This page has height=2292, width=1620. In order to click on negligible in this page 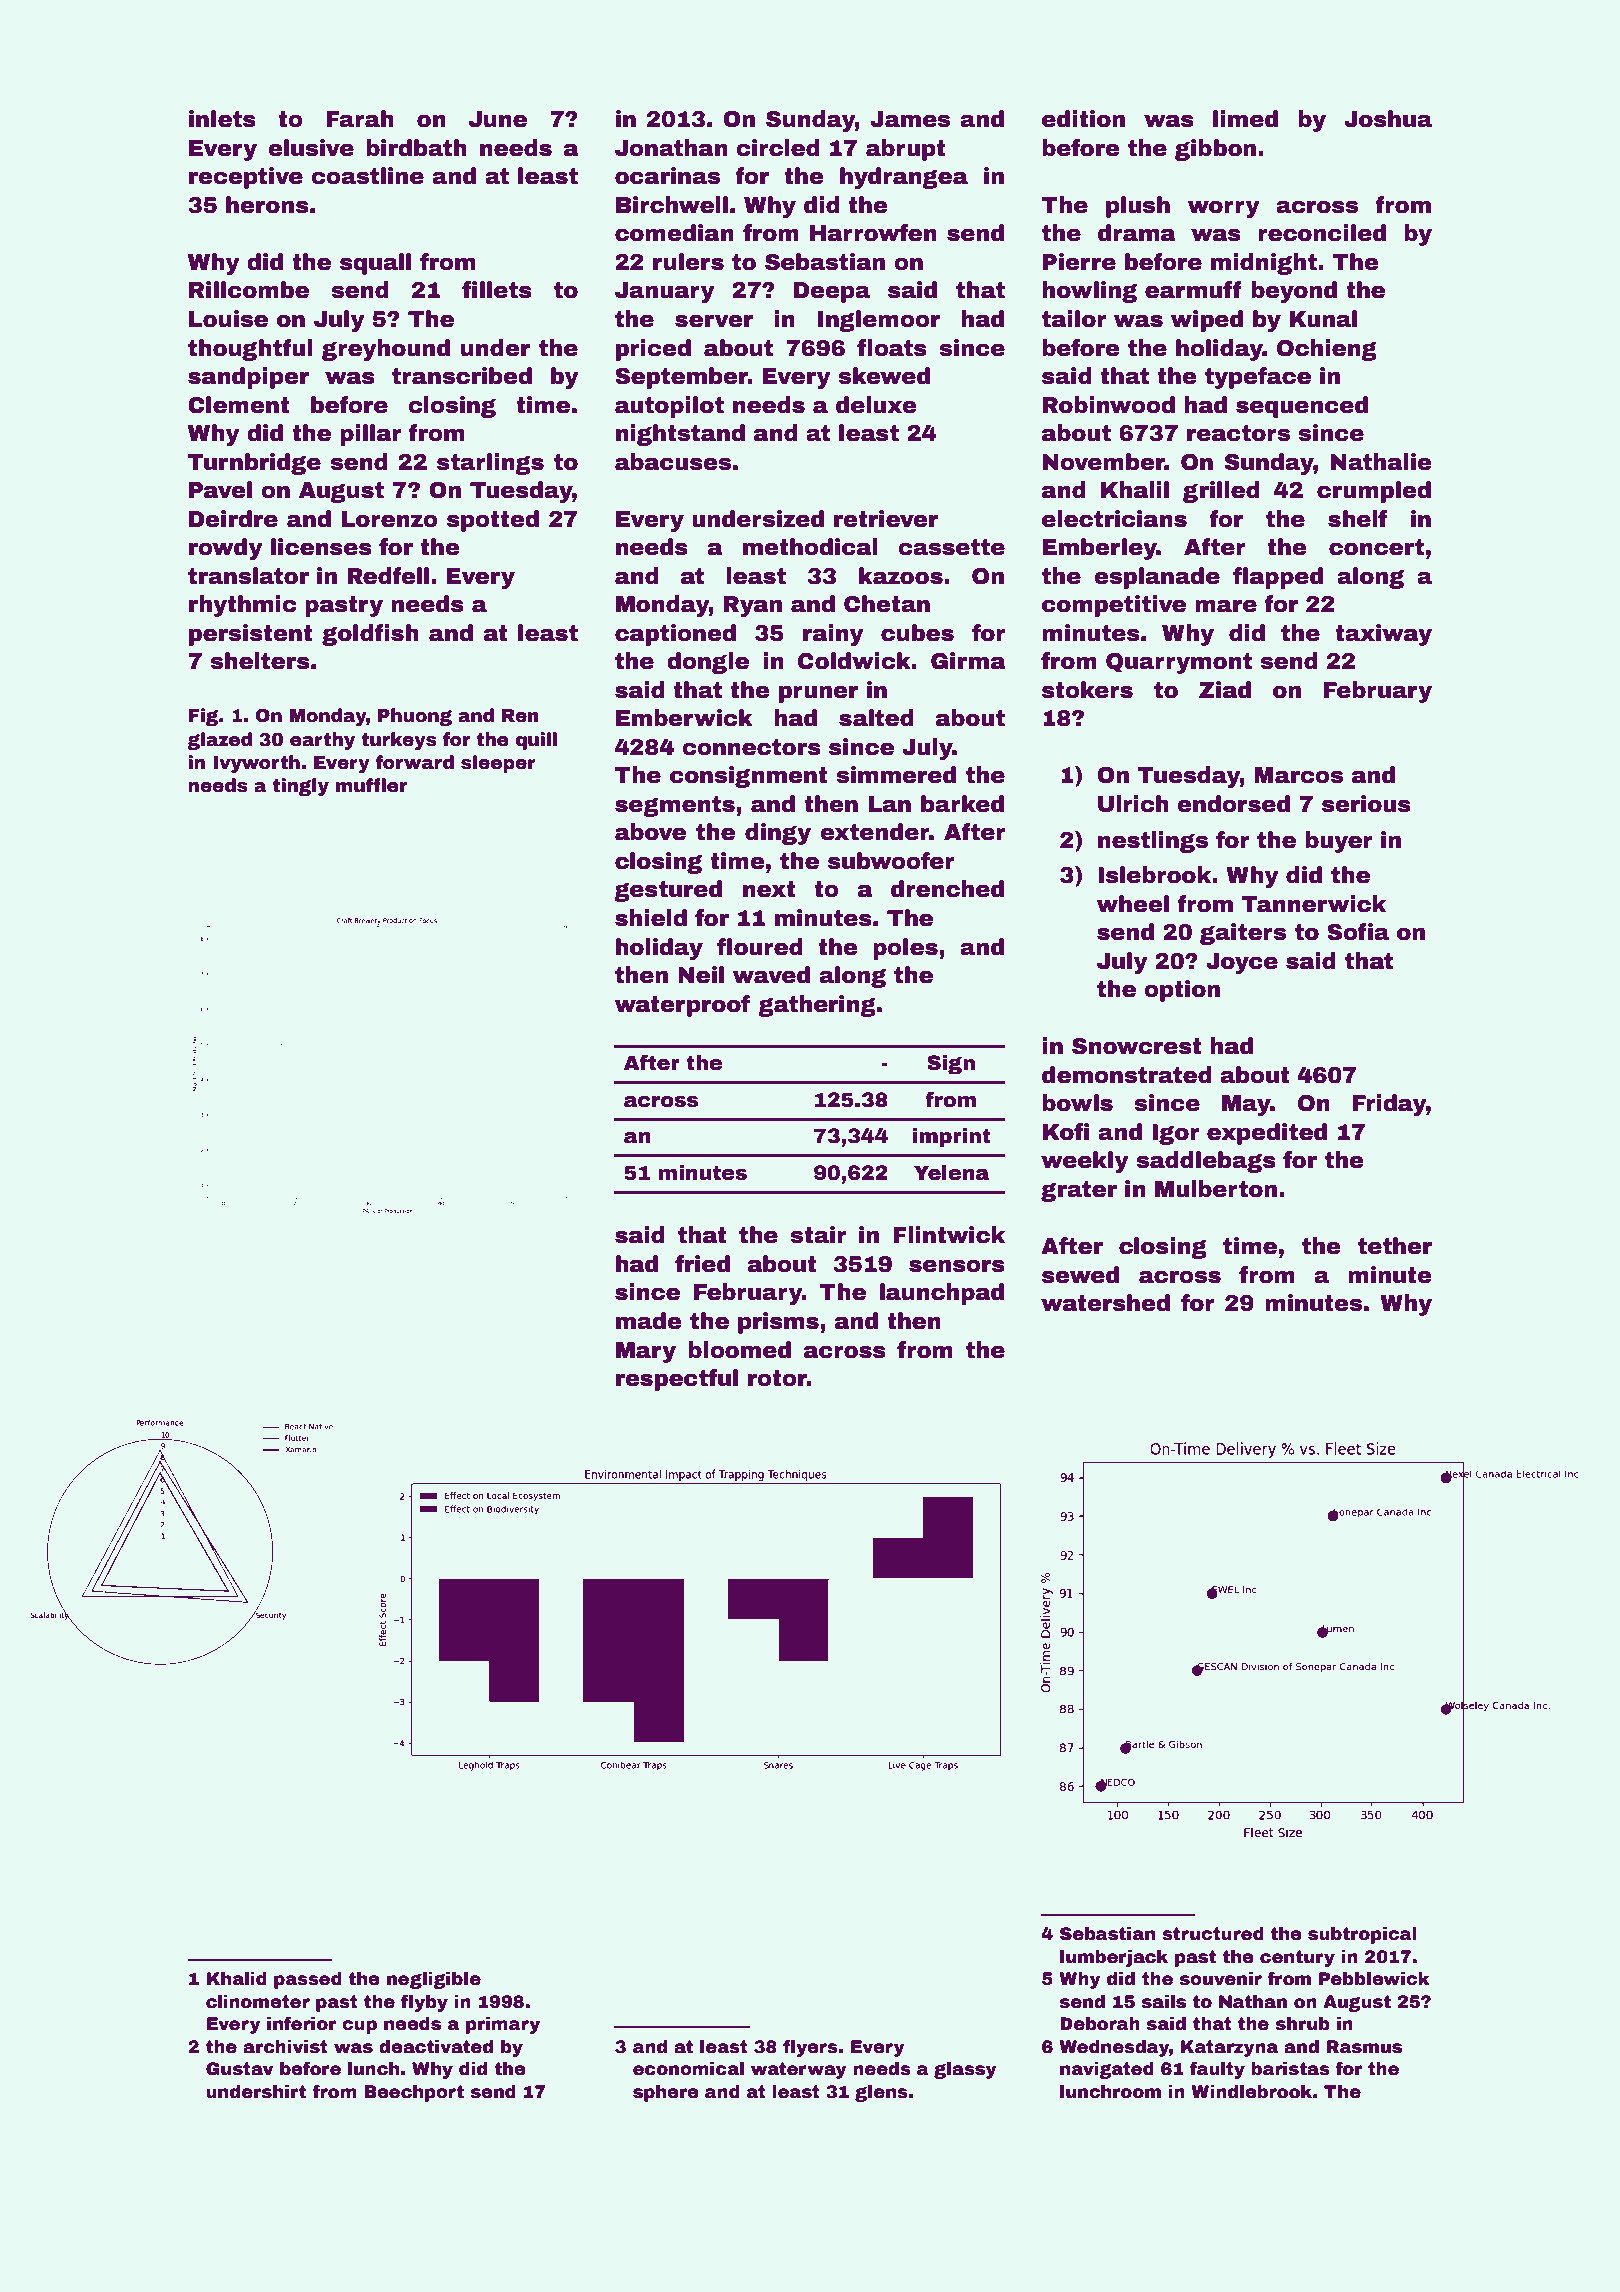, I will do `click(434, 1980)`.
